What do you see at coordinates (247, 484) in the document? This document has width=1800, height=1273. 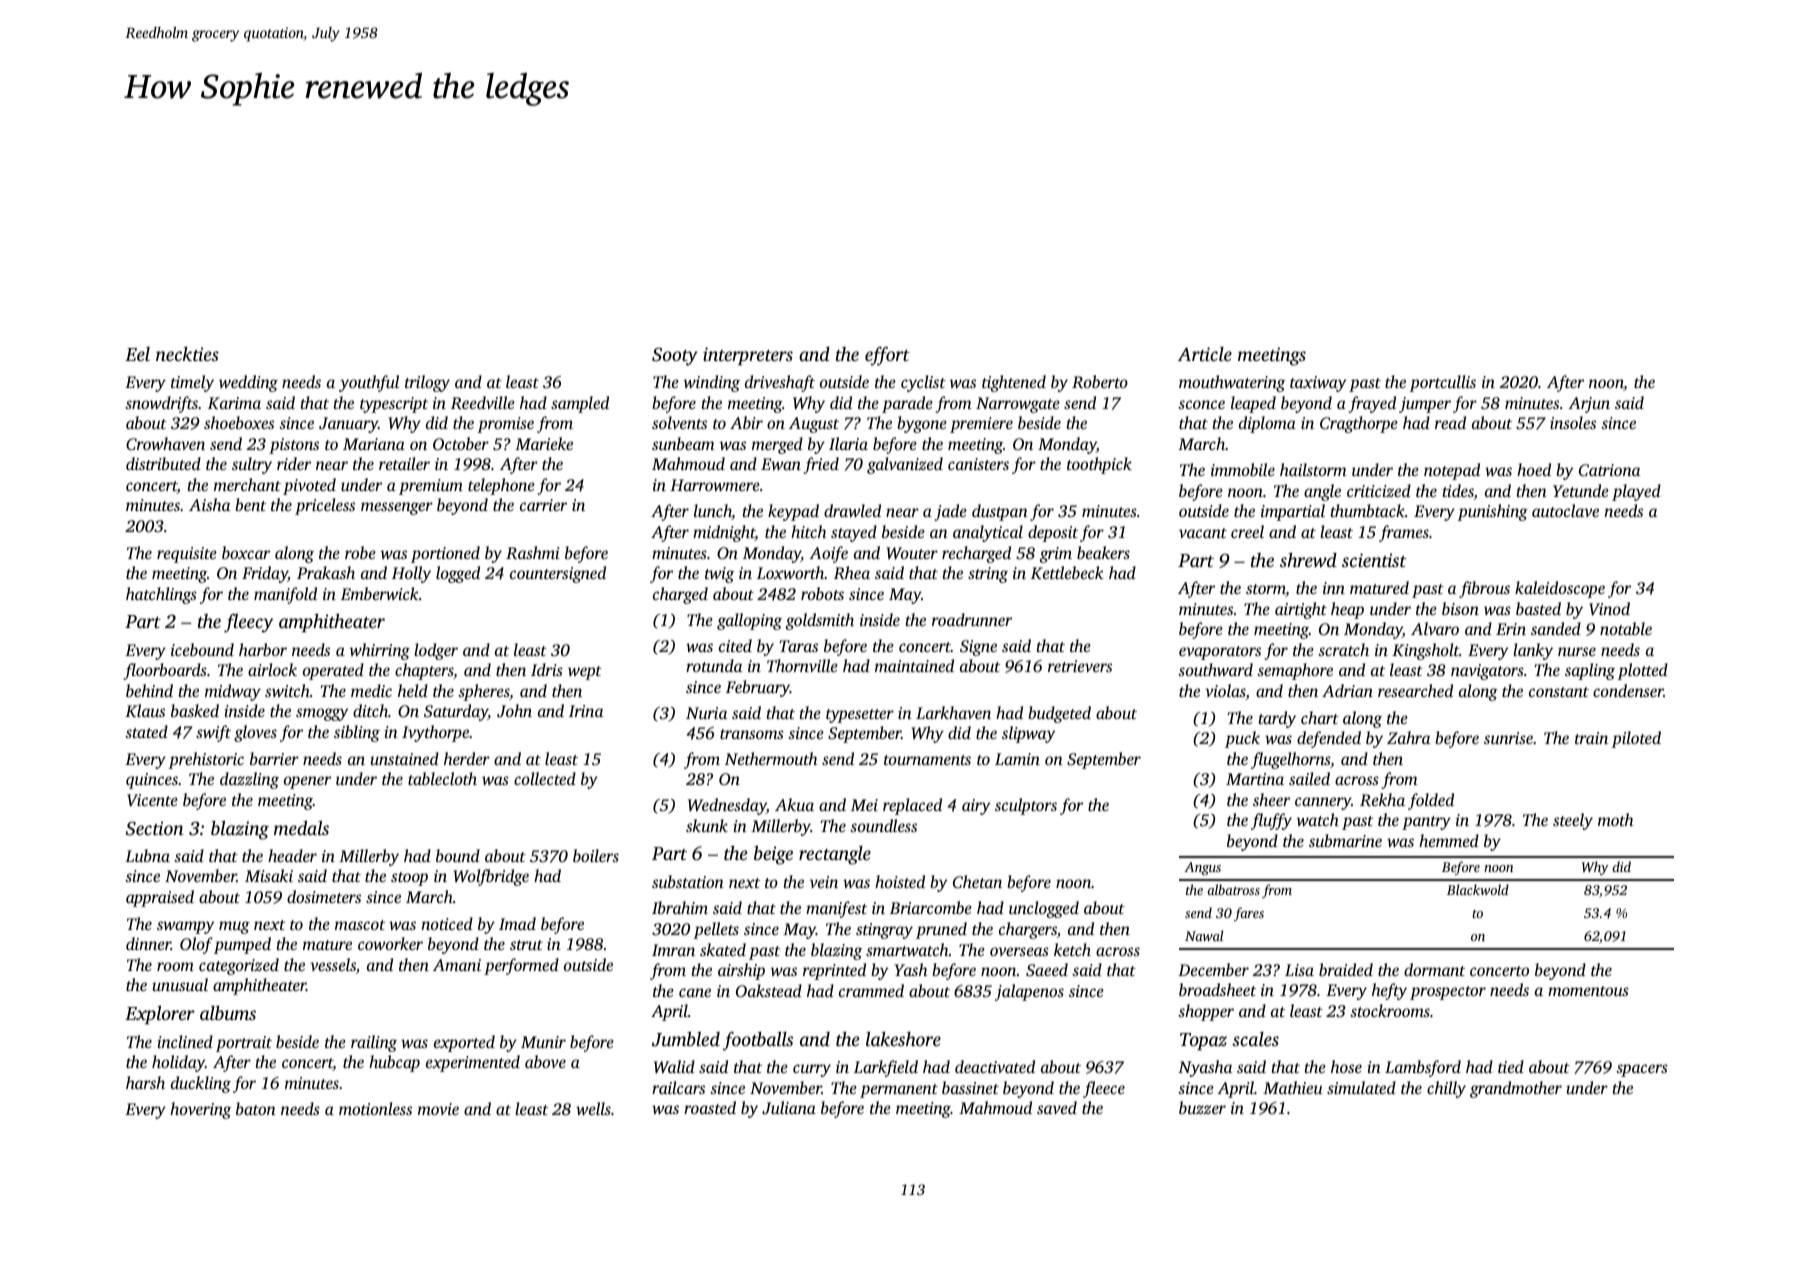 I see `merchant` at bounding box center [247, 484].
